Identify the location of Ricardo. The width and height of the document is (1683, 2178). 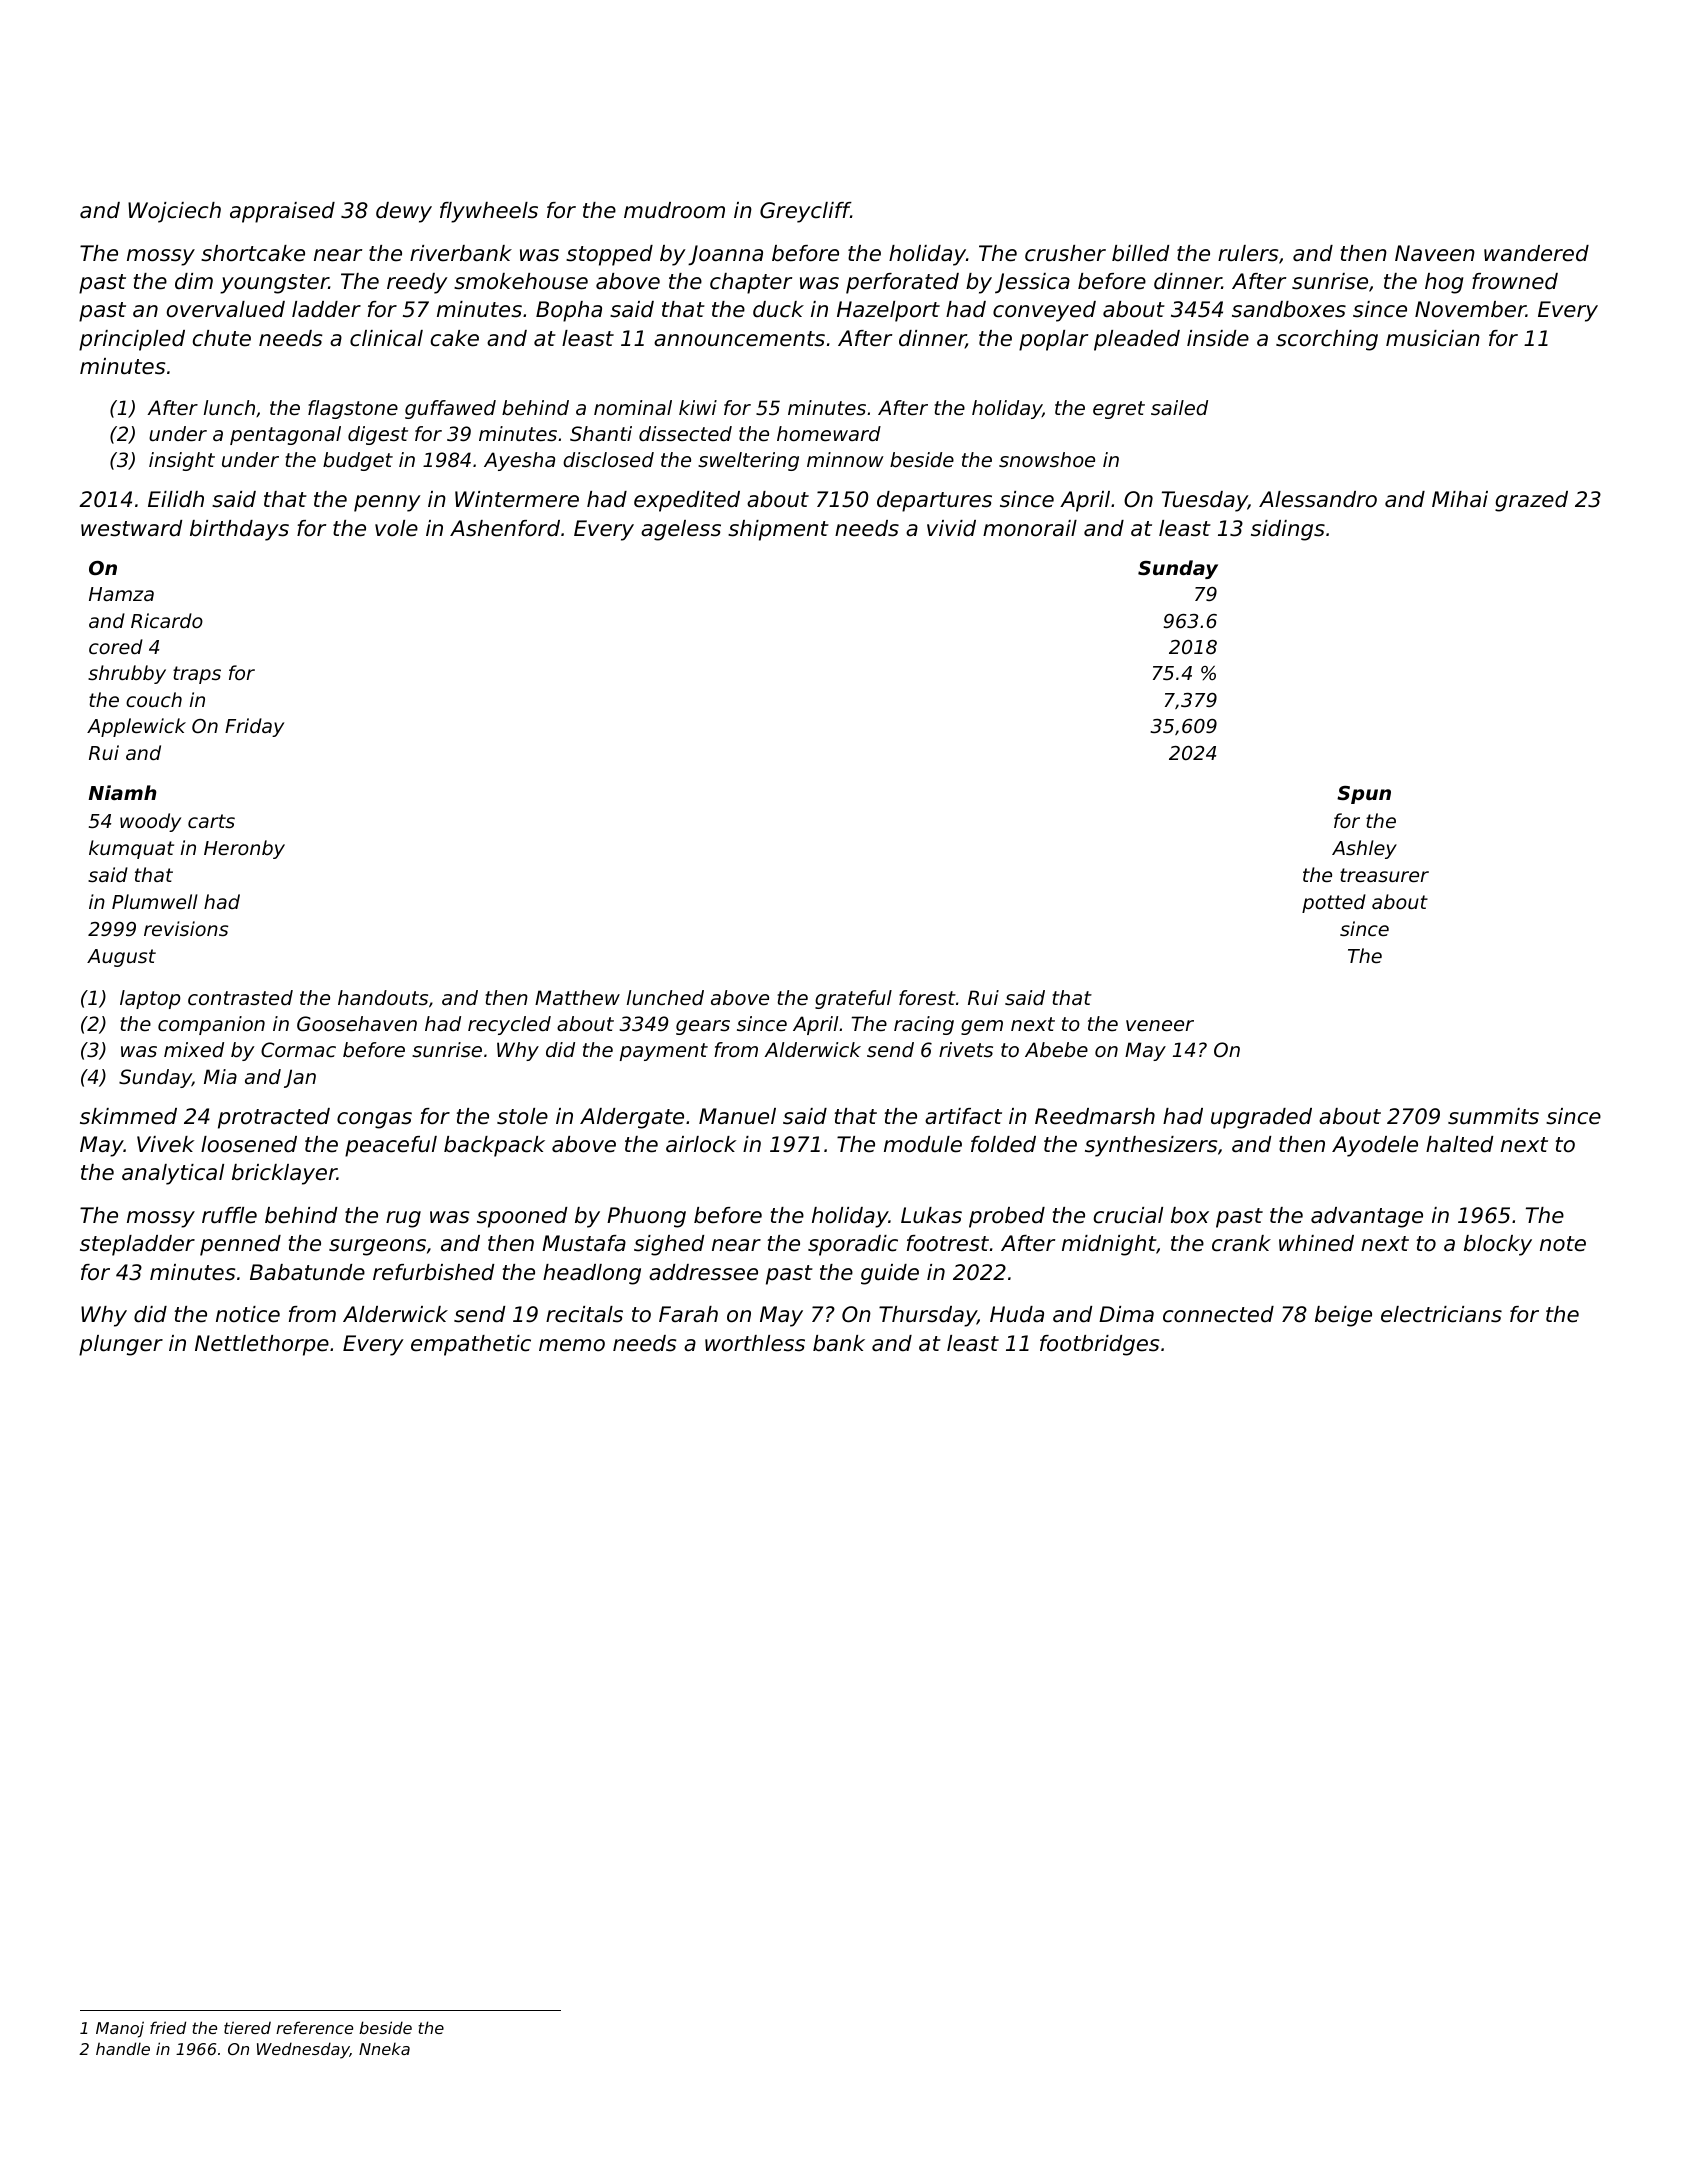
(167, 620).
